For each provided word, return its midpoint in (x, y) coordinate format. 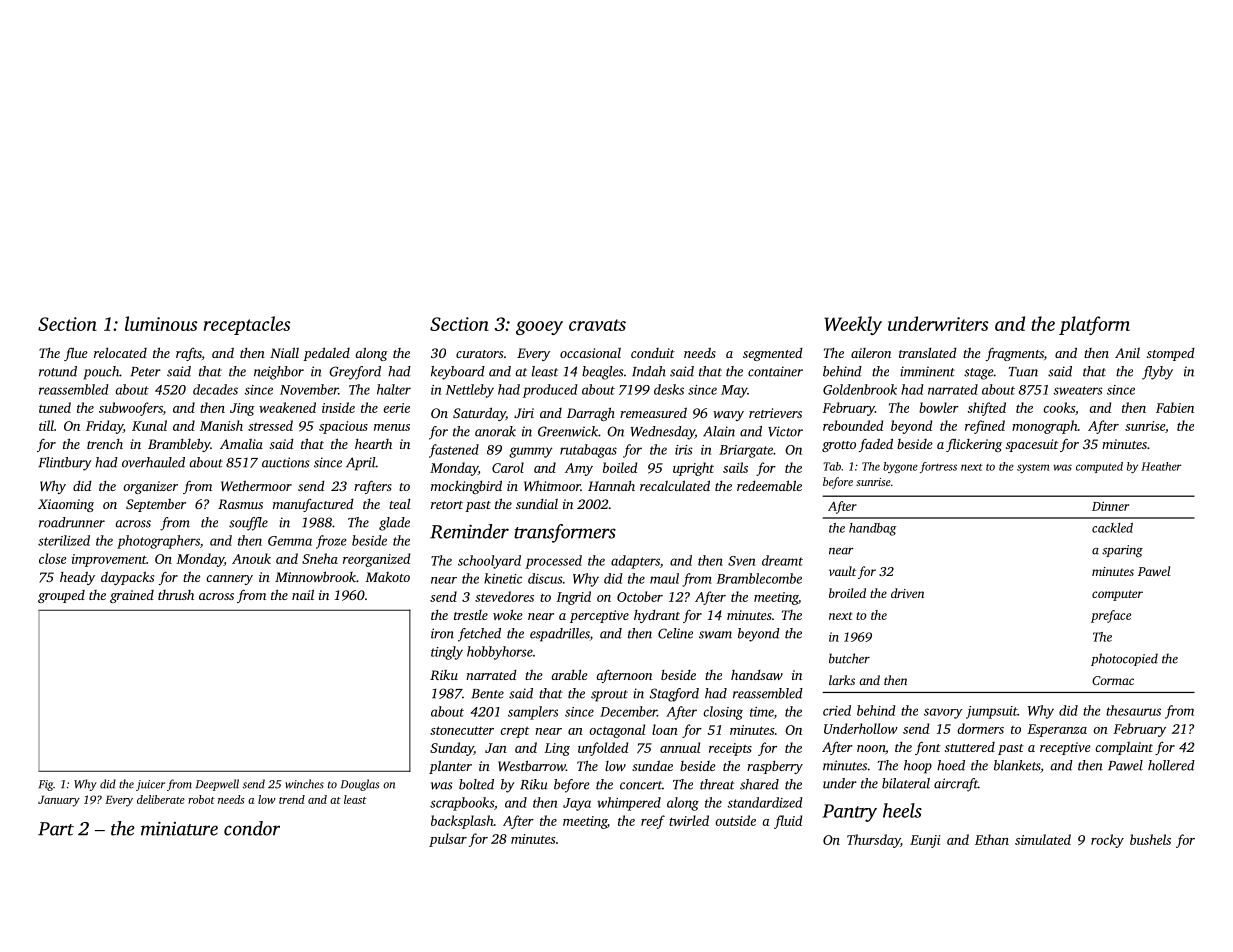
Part (56, 829)
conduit (653, 353)
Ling (557, 749)
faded (876, 445)
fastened (454, 451)
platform (1094, 325)
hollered (1171, 765)
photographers (158, 542)
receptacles (247, 325)
